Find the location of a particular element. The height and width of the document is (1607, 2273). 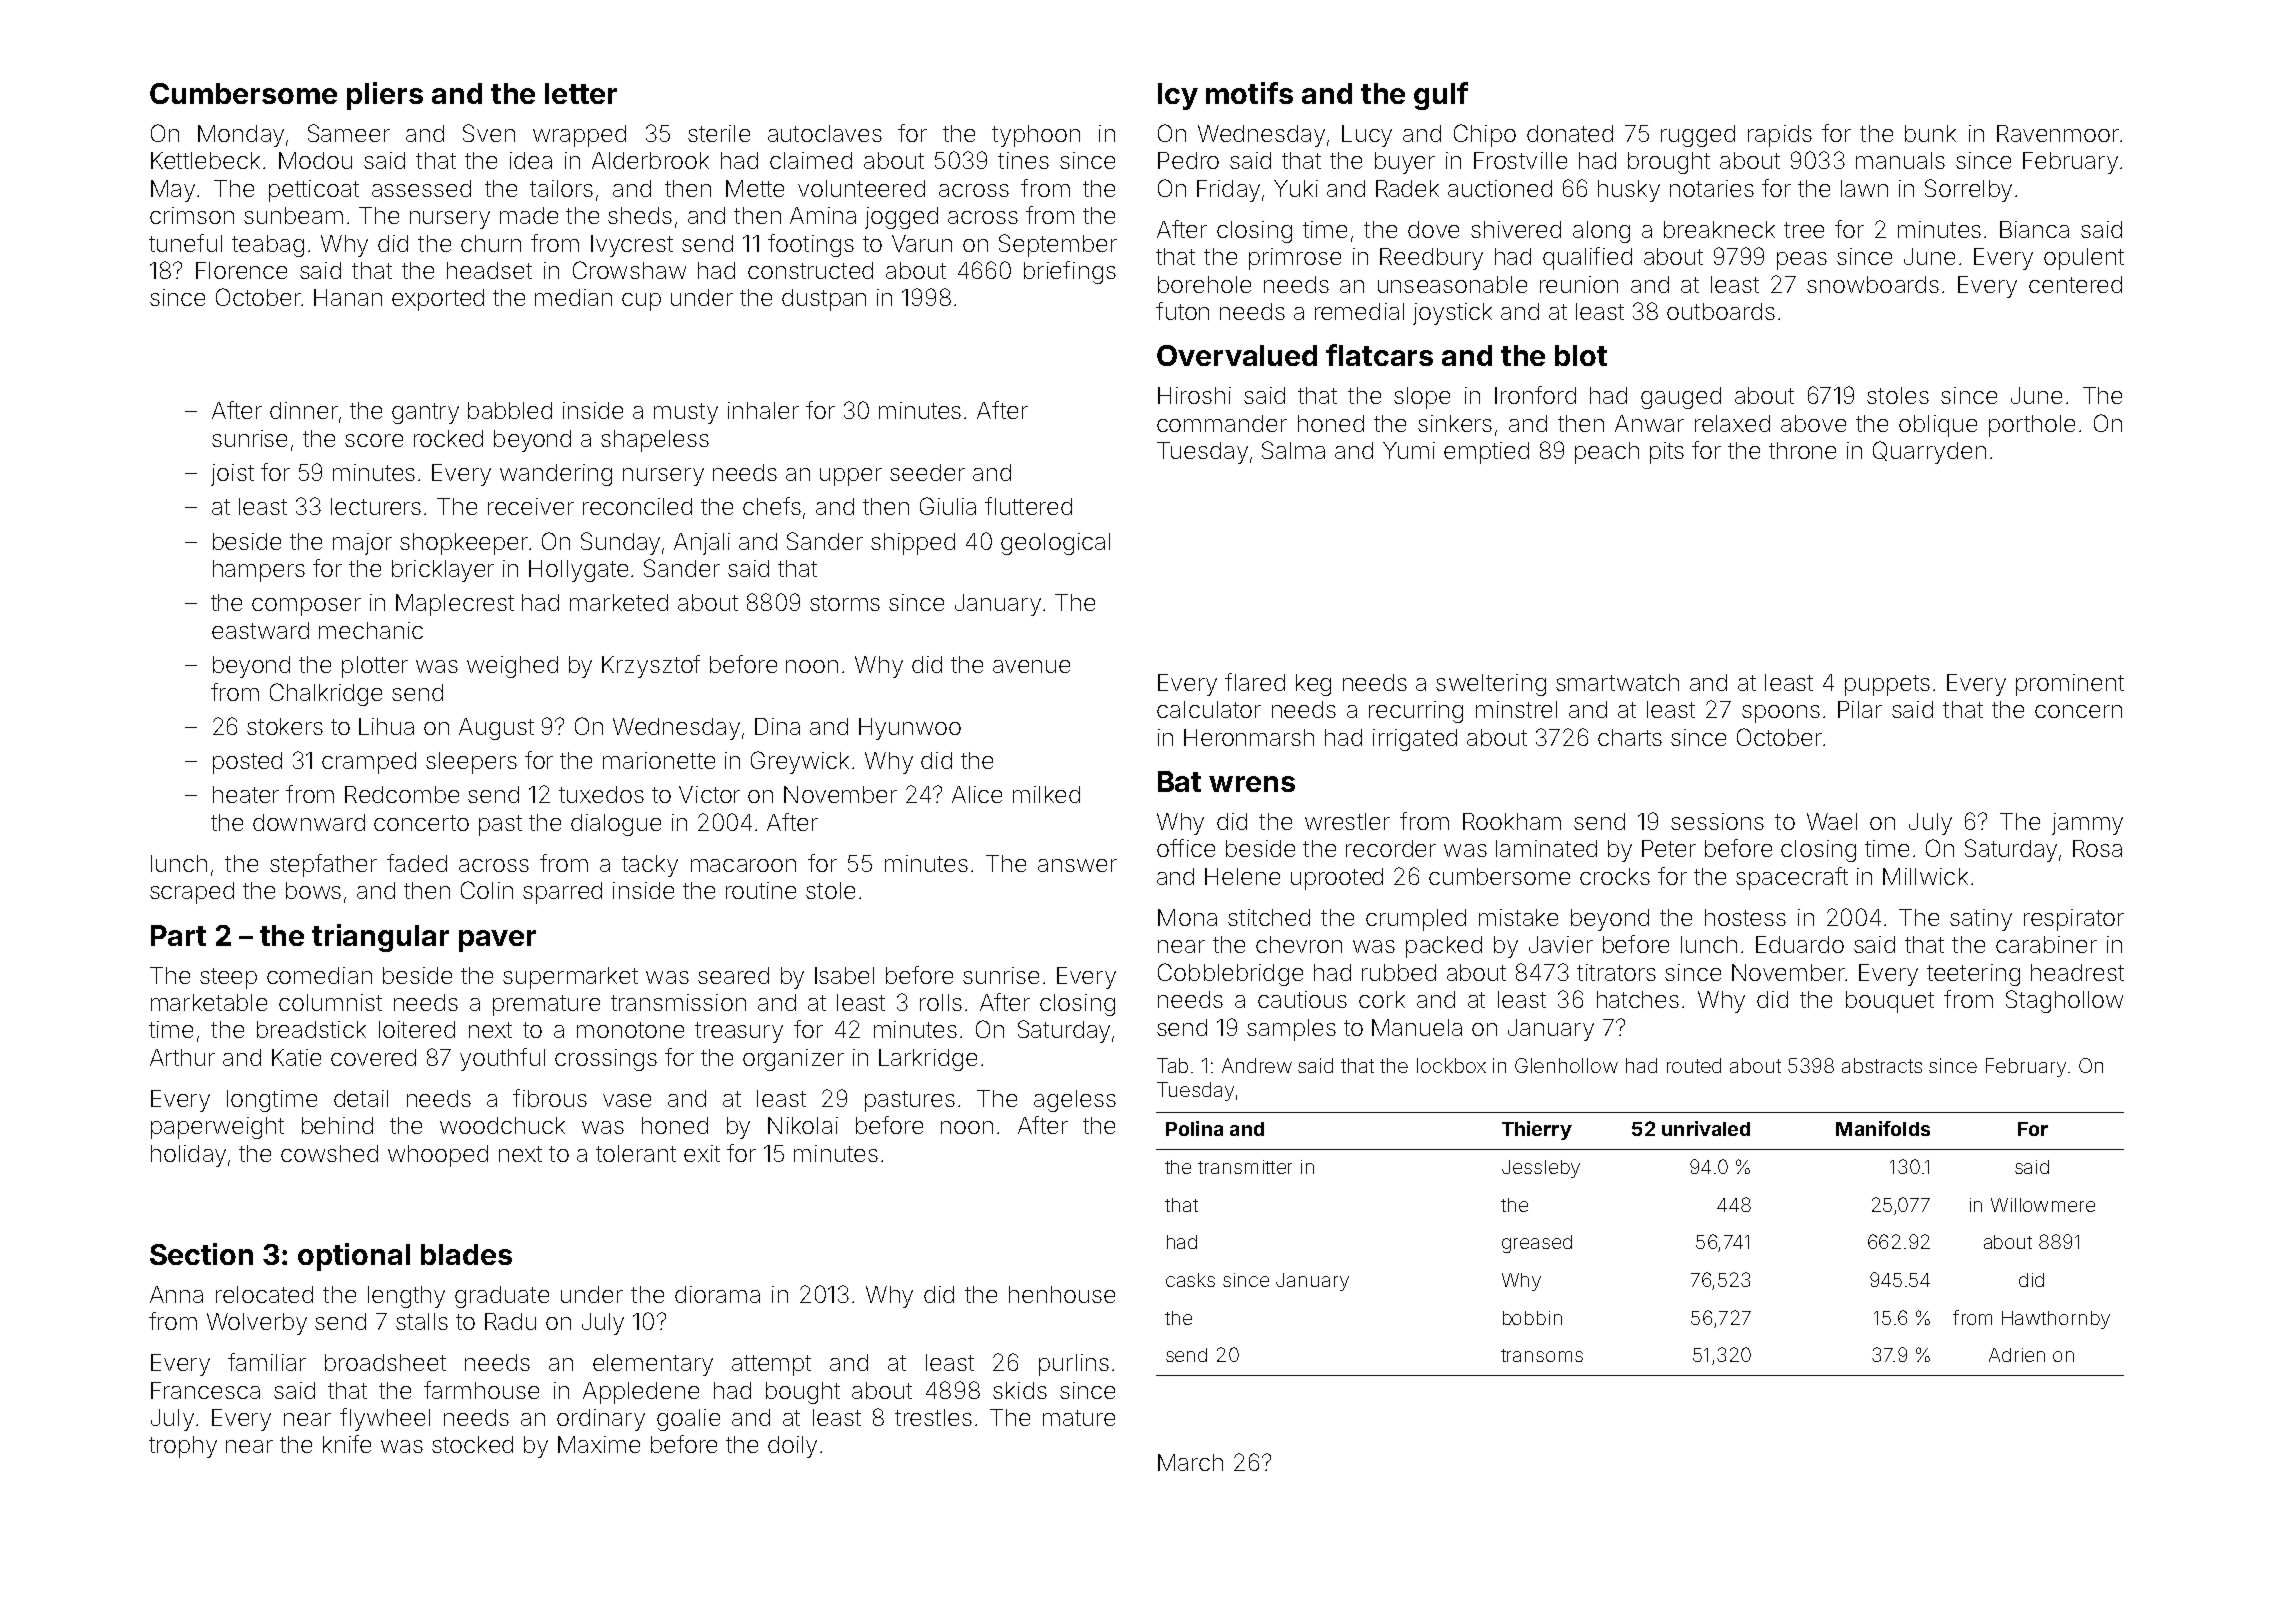

steep is located at coordinates (228, 978).
